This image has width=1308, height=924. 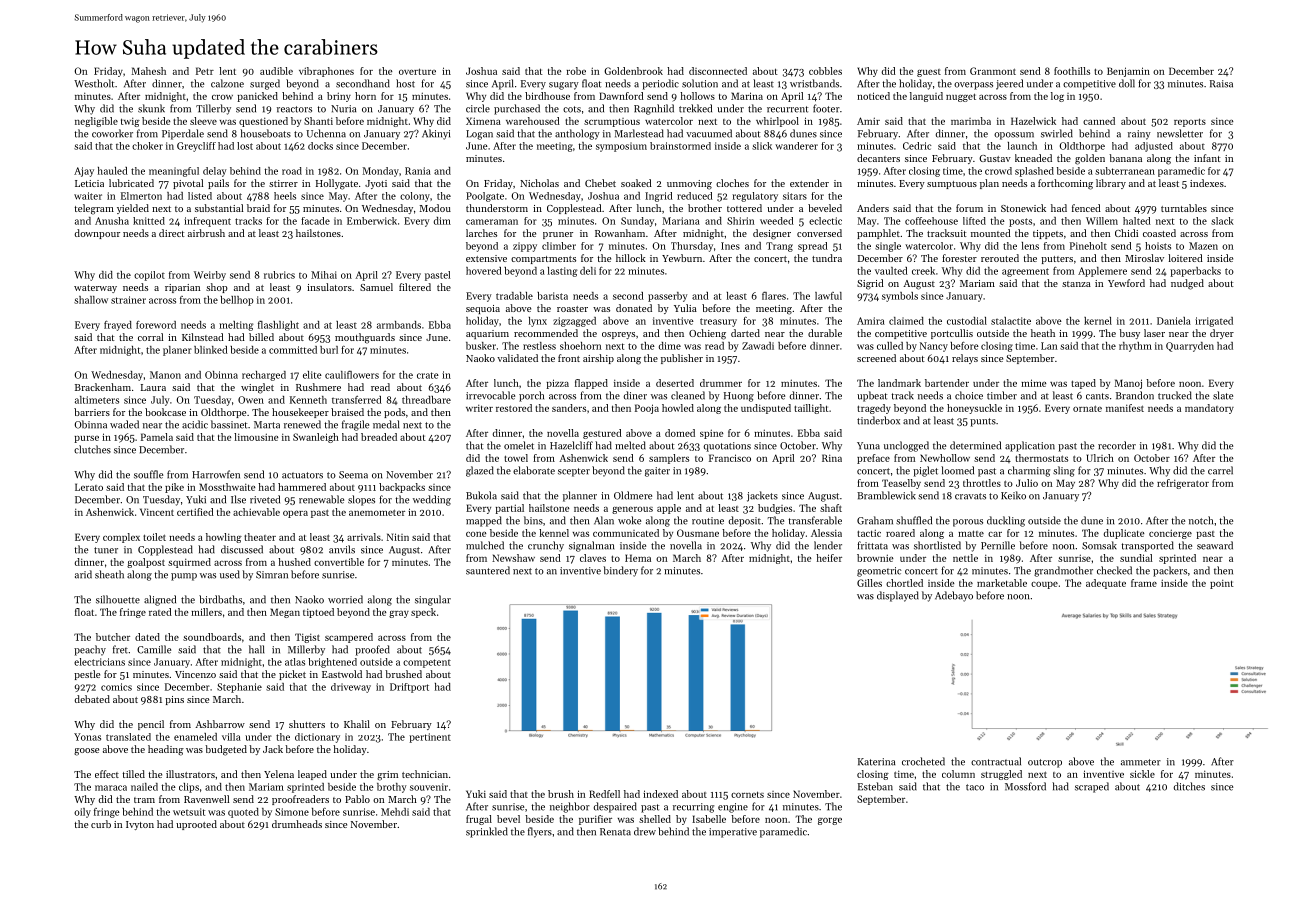 What do you see at coordinates (954, 596) in the image?
I see `Adebayo` at bounding box center [954, 596].
